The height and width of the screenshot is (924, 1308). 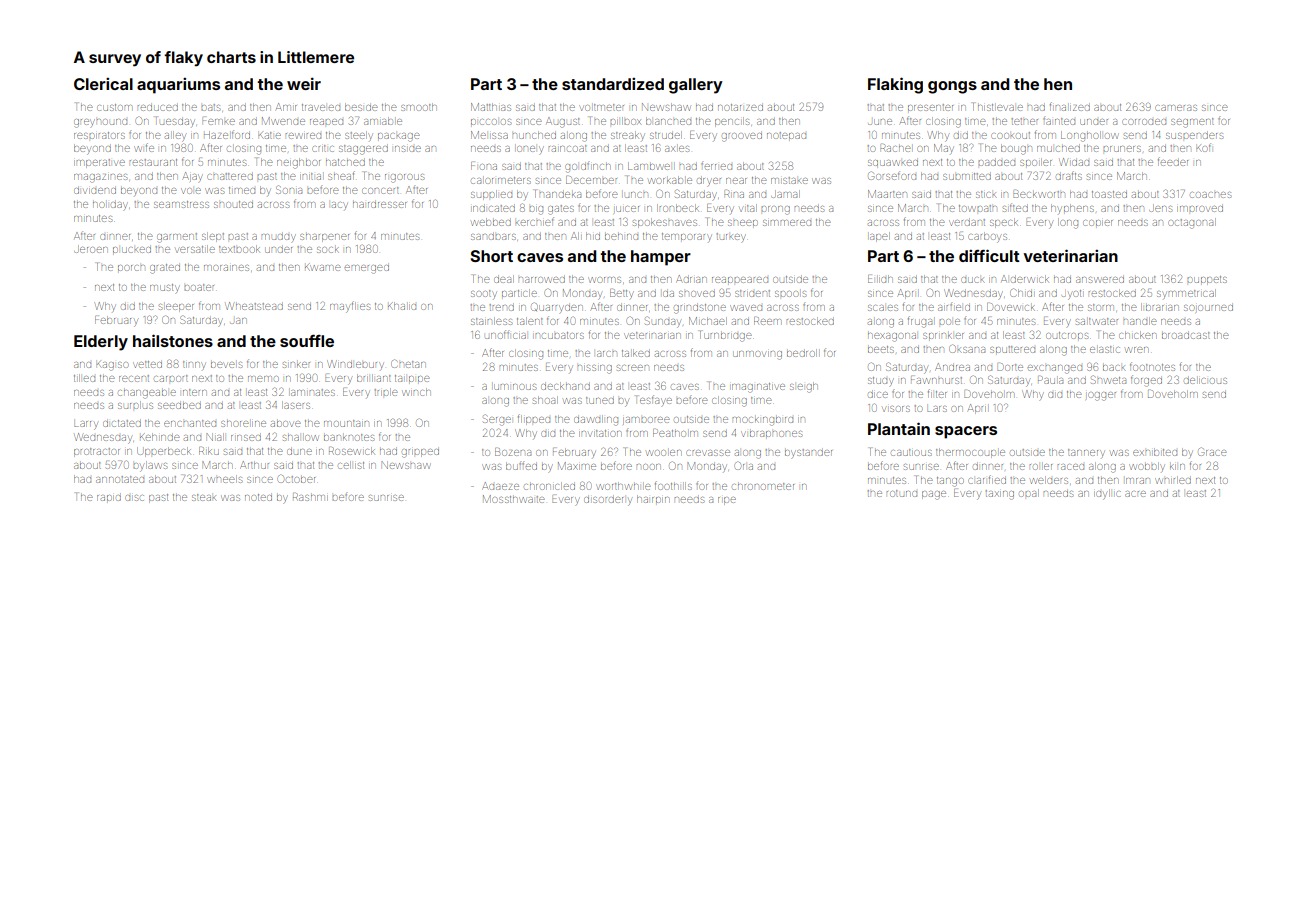 What do you see at coordinates (103, 83) in the screenshot?
I see `Clerical` at bounding box center [103, 83].
